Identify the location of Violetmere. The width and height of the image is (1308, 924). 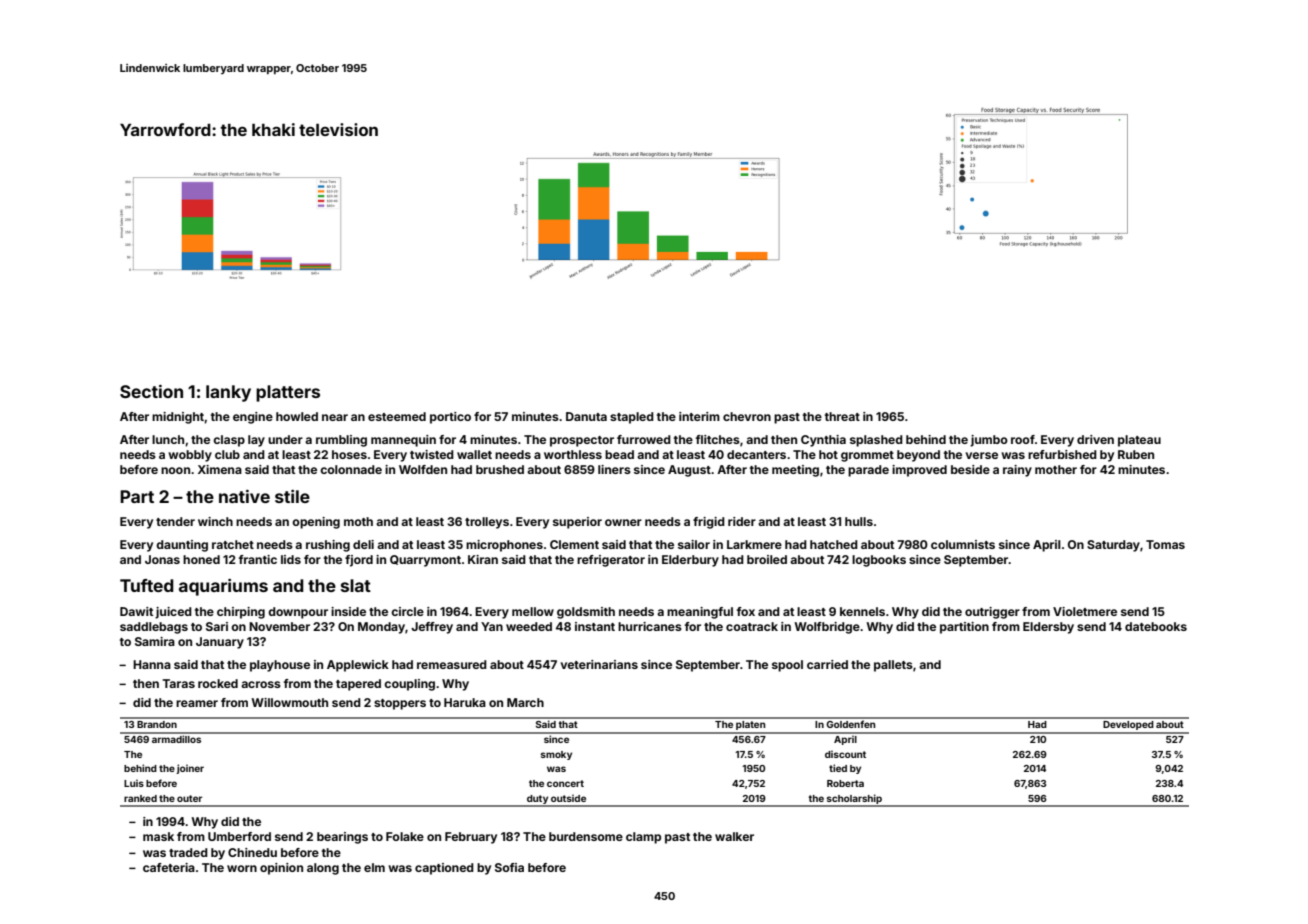
(1085, 611).
